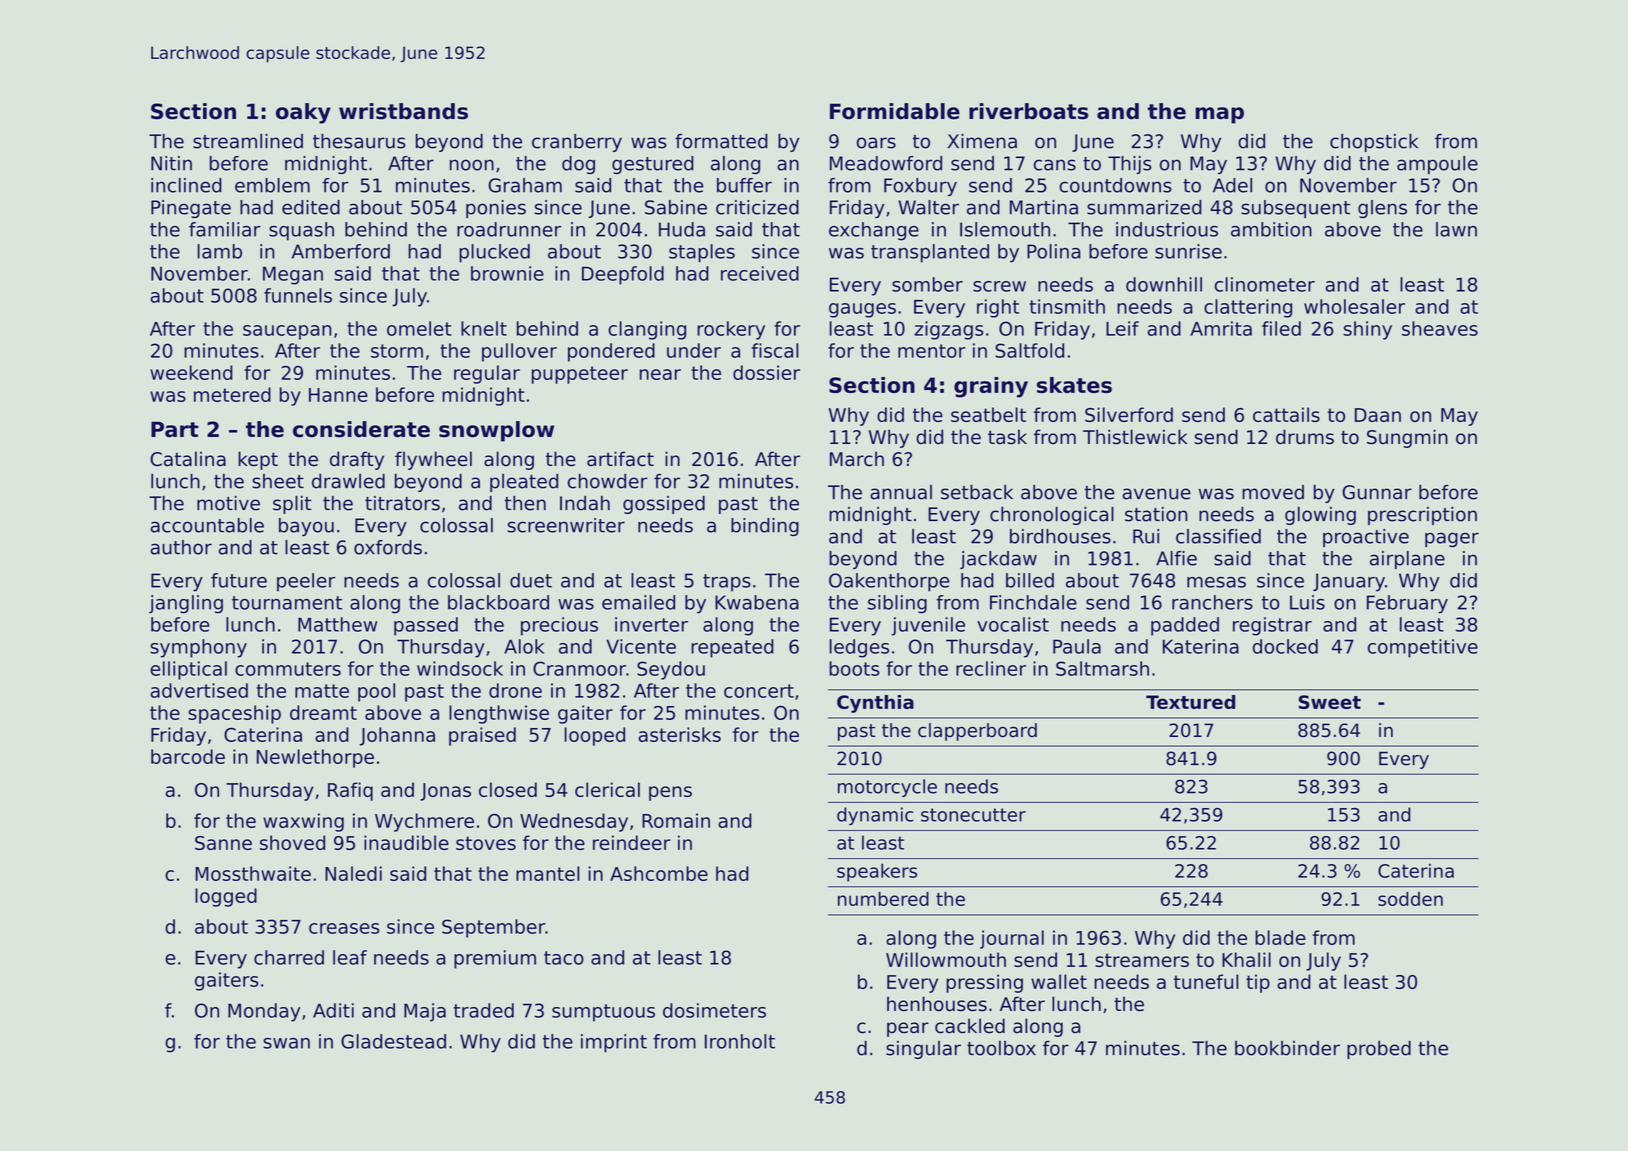 The height and width of the document is (1151, 1628). What do you see at coordinates (623, 275) in the document?
I see `Deepfold` at bounding box center [623, 275].
